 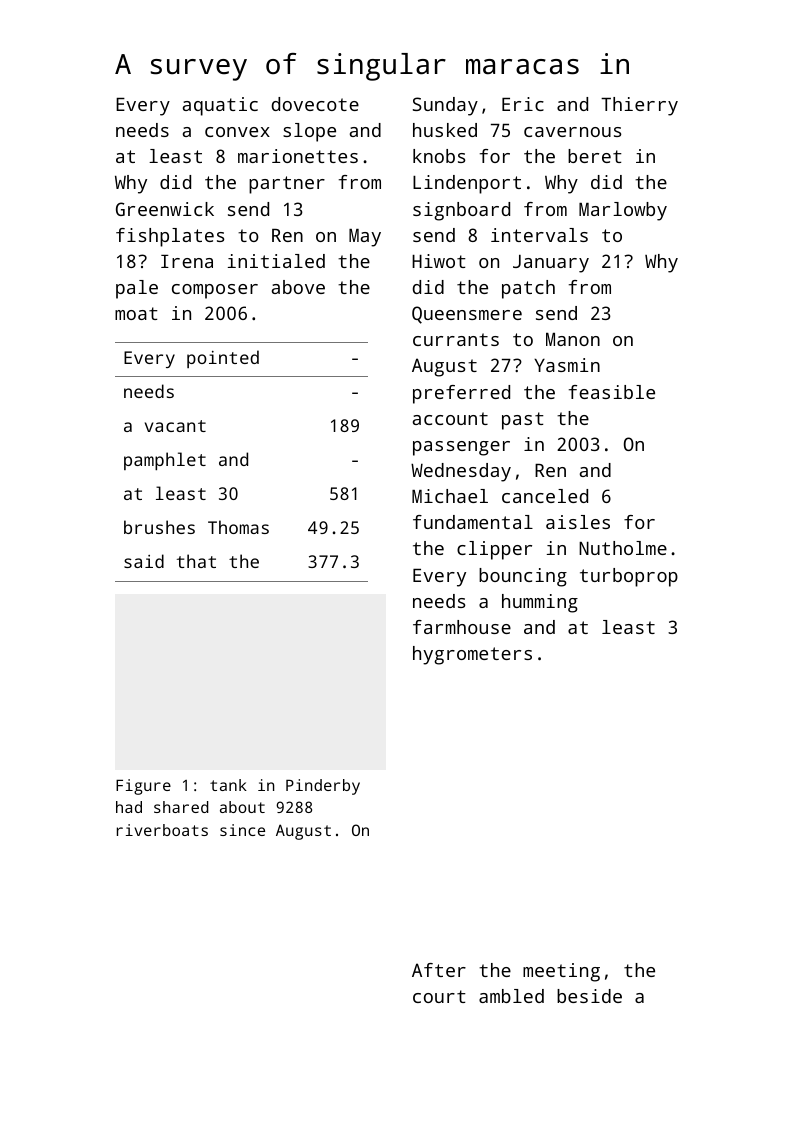 I want to click on riverboats, so click(x=162, y=830).
